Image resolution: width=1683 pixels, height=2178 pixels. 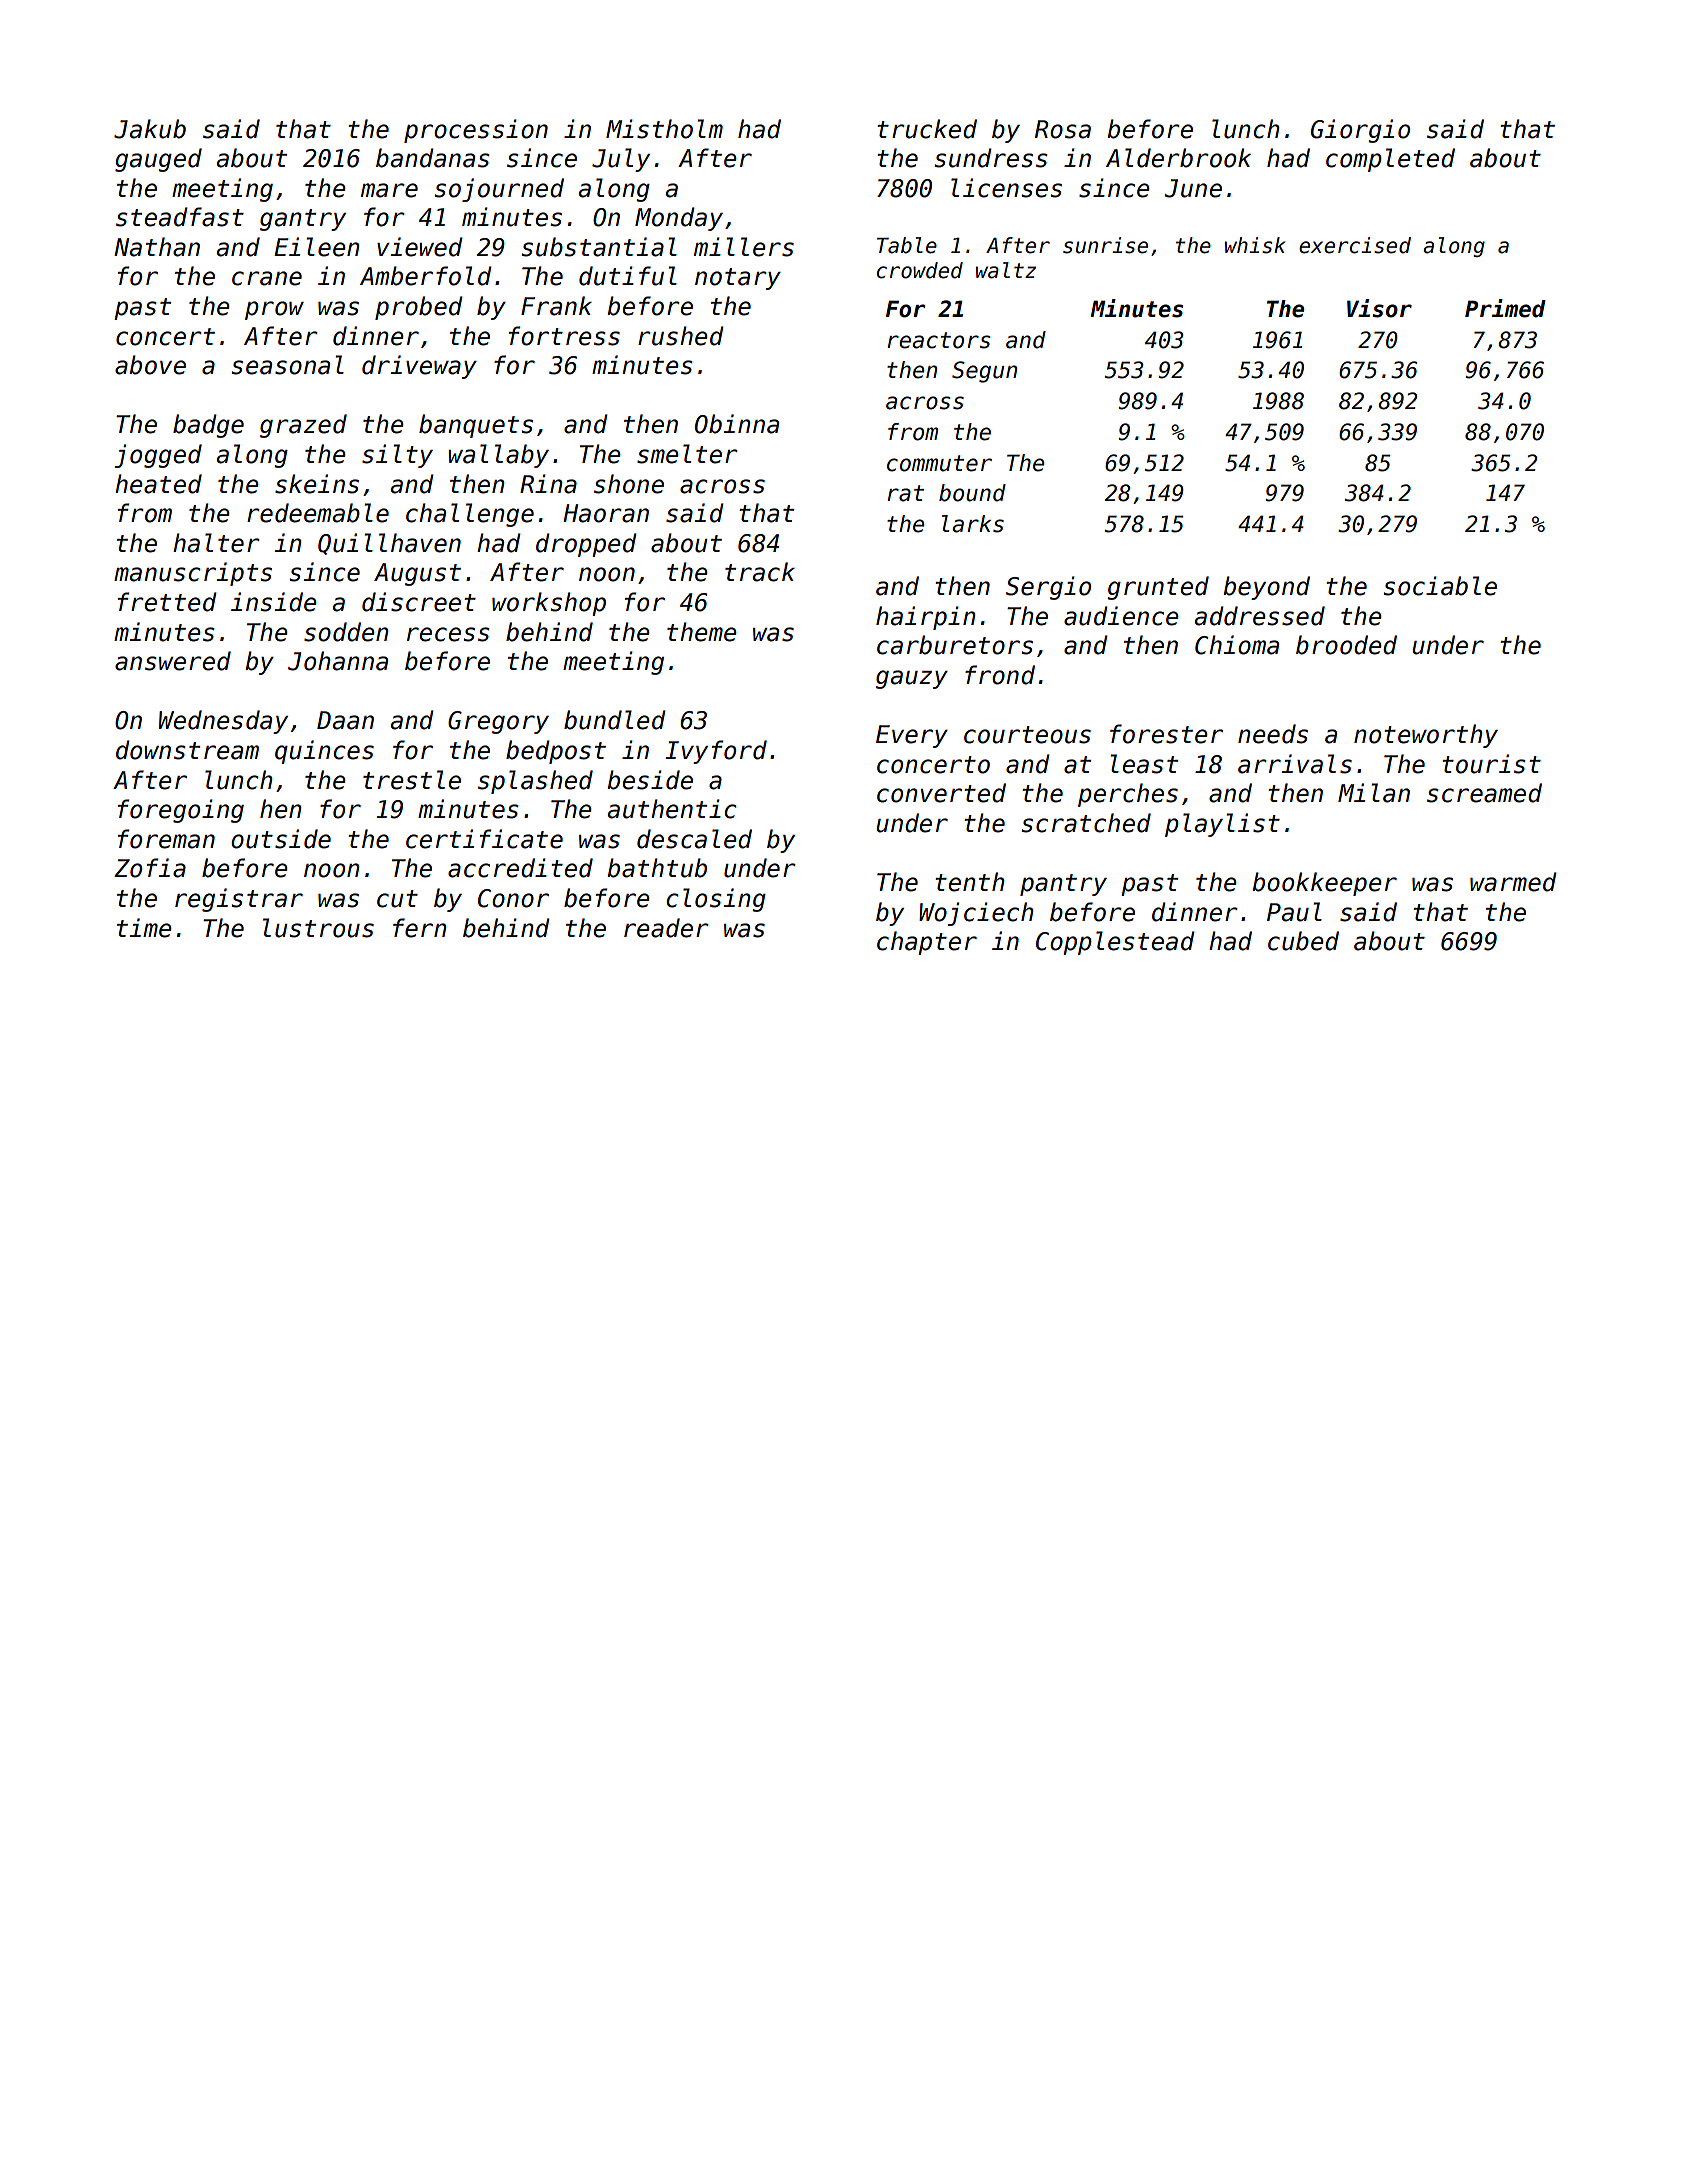 I want to click on grunted, so click(x=1158, y=588).
